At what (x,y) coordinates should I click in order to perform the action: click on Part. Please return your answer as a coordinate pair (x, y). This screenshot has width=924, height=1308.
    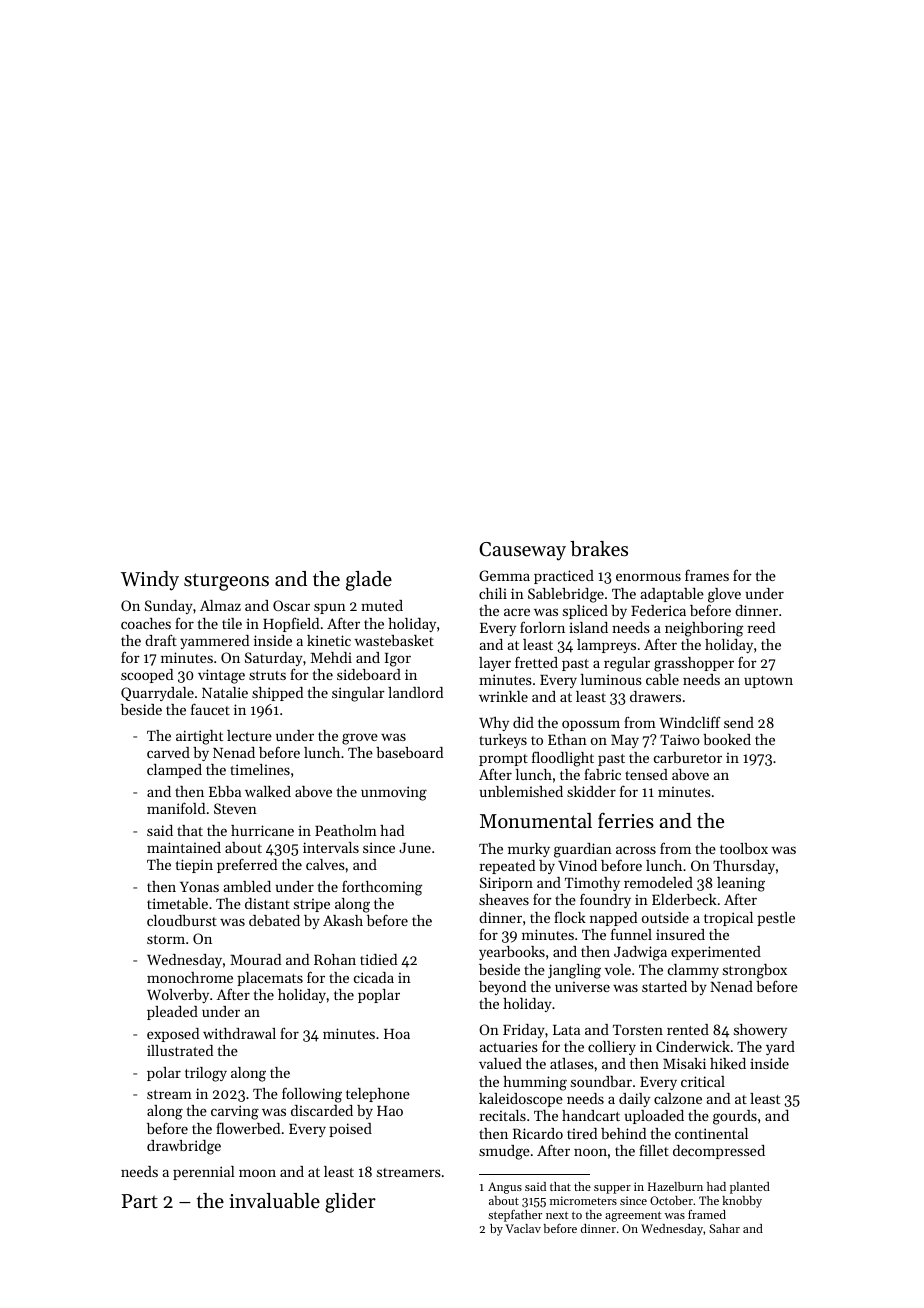
    Looking at the image, I should click on (140, 1201).
